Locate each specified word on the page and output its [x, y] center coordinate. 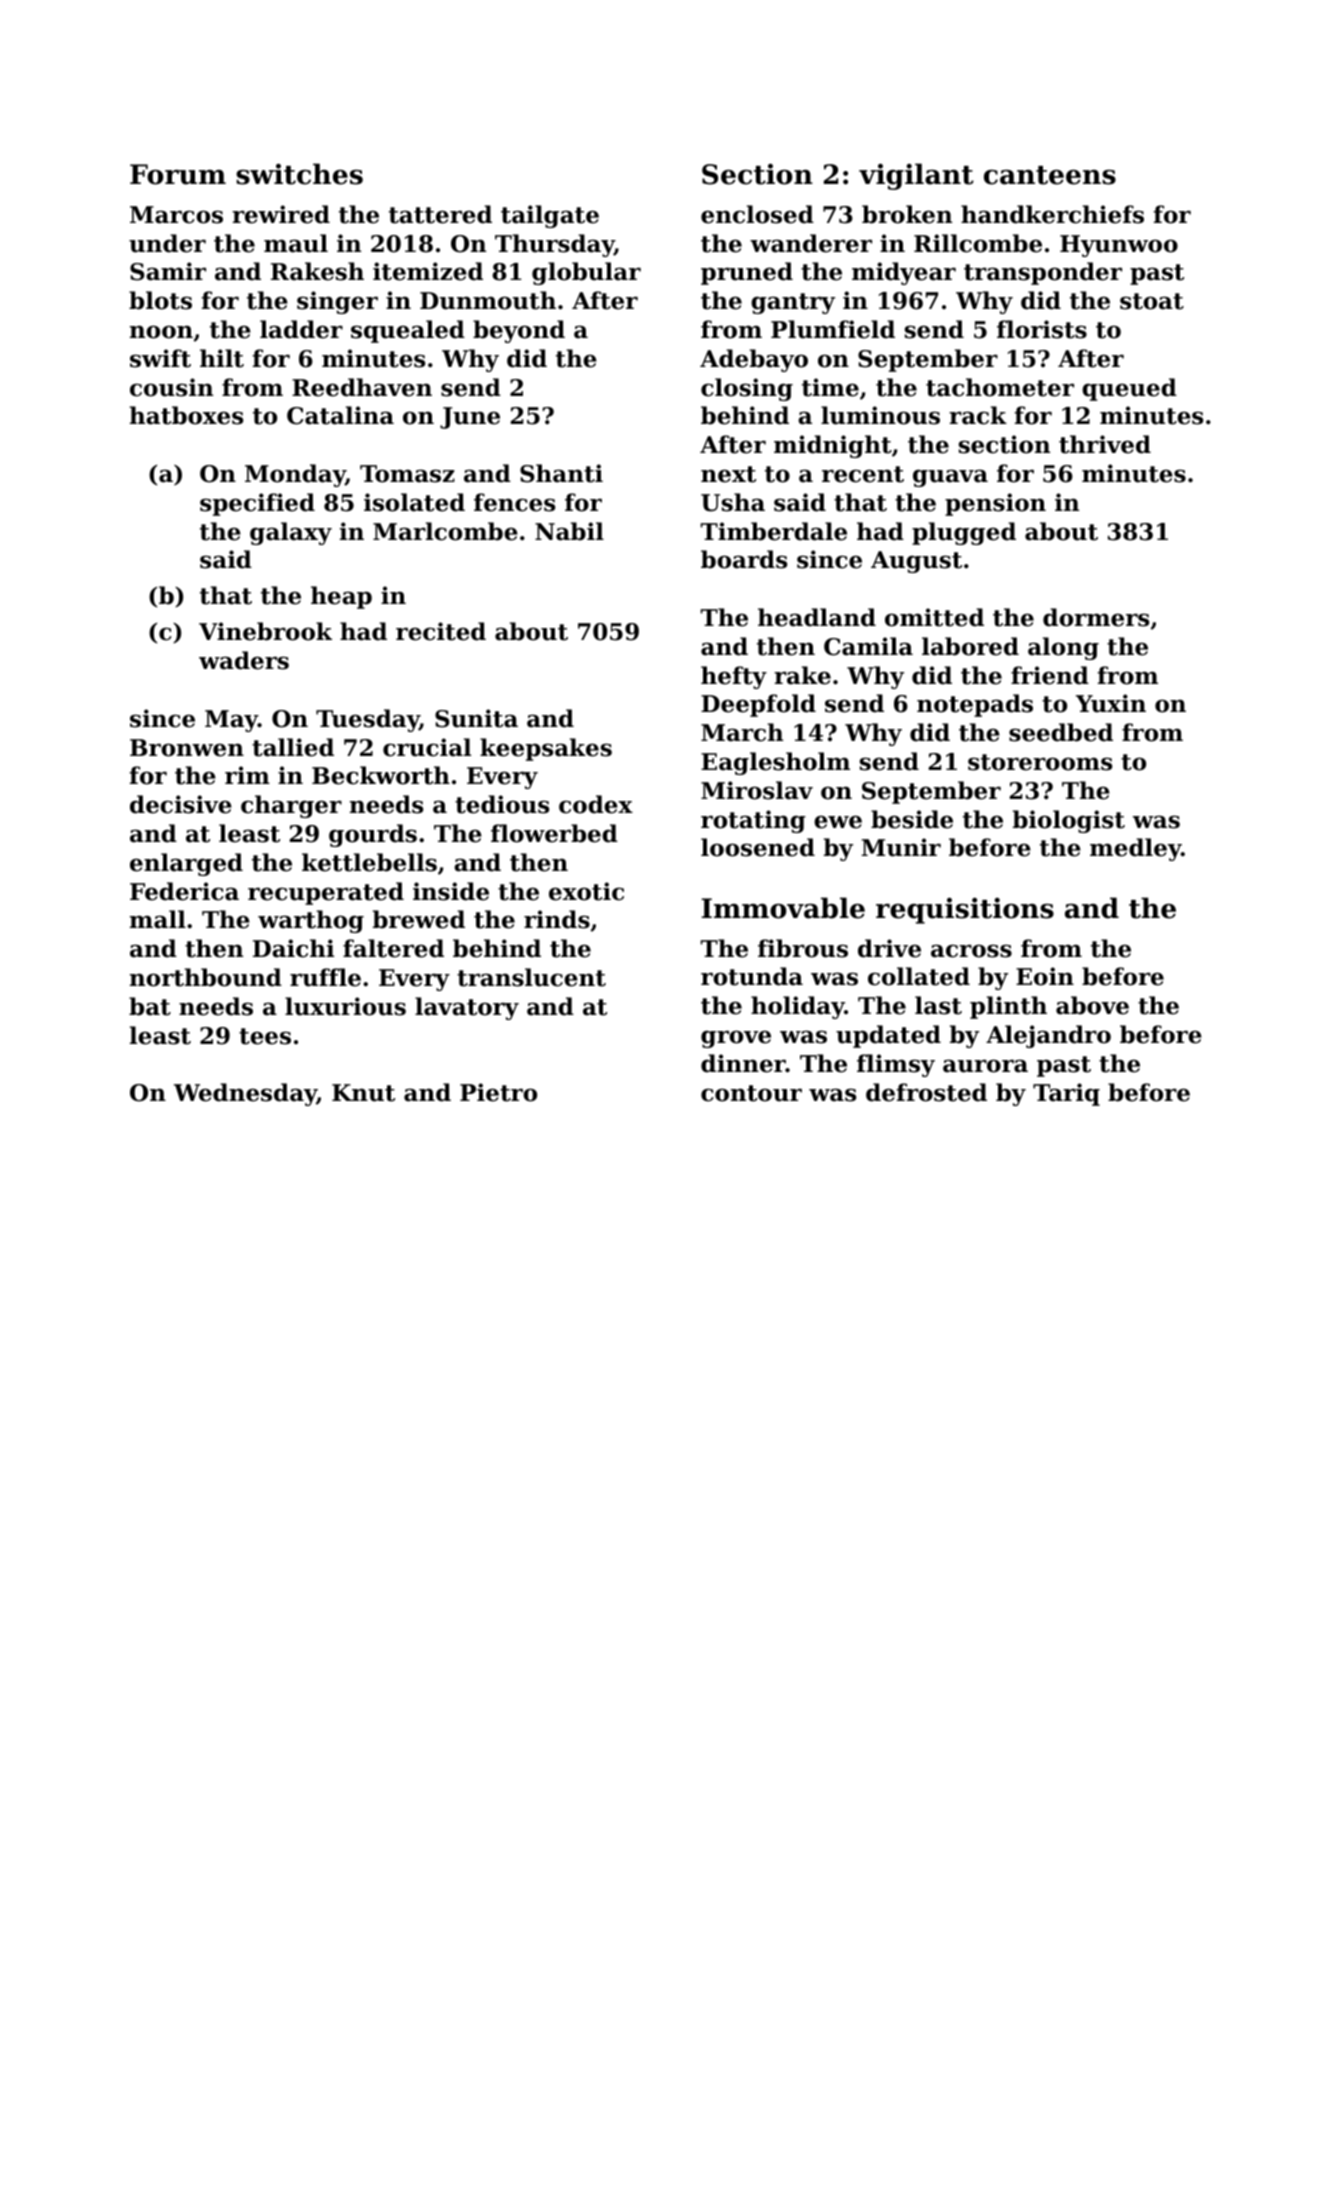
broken [907, 214]
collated [919, 976]
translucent [531, 977]
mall [158, 919]
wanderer [811, 243]
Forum [178, 174]
